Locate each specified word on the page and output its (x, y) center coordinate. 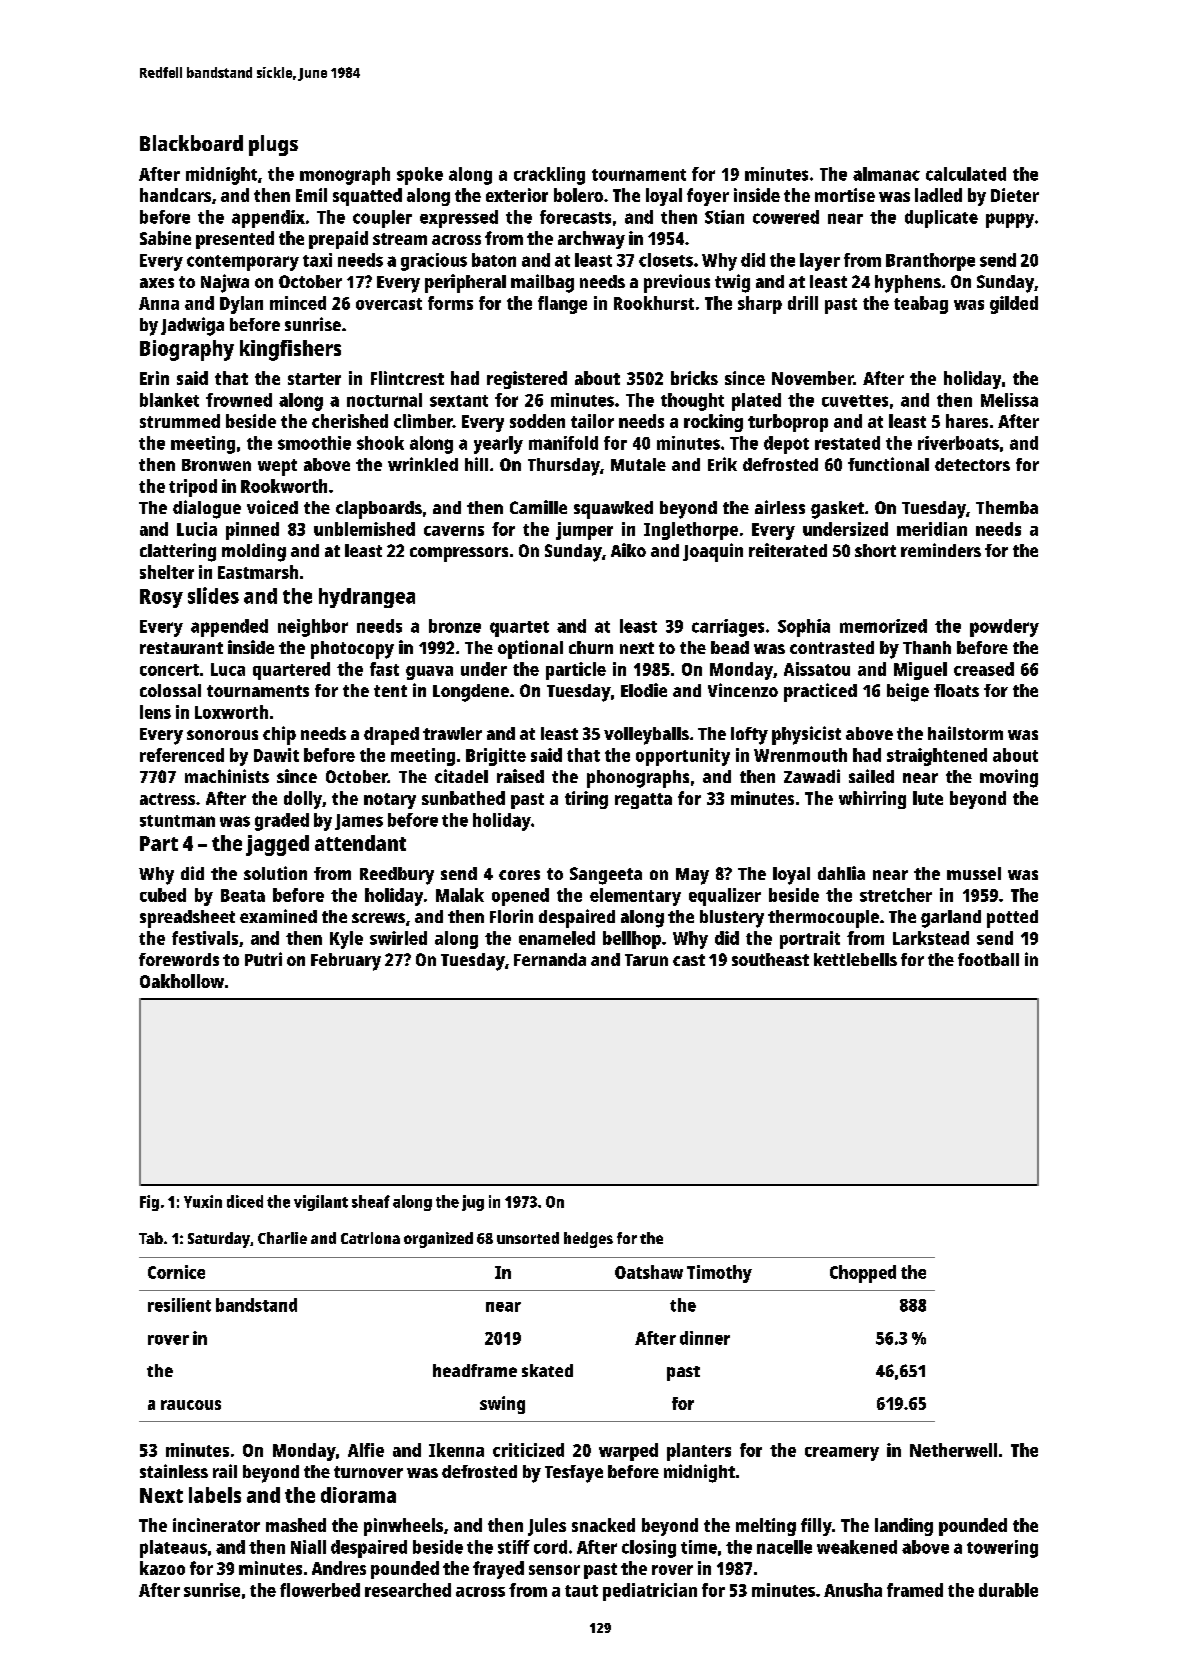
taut (581, 1591)
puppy (1010, 220)
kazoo (162, 1568)
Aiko (628, 550)
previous (677, 283)
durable (1008, 1590)
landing (904, 1527)
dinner (705, 1338)
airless (780, 507)
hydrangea (367, 598)
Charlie (282, 1238)
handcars (175, 195)
